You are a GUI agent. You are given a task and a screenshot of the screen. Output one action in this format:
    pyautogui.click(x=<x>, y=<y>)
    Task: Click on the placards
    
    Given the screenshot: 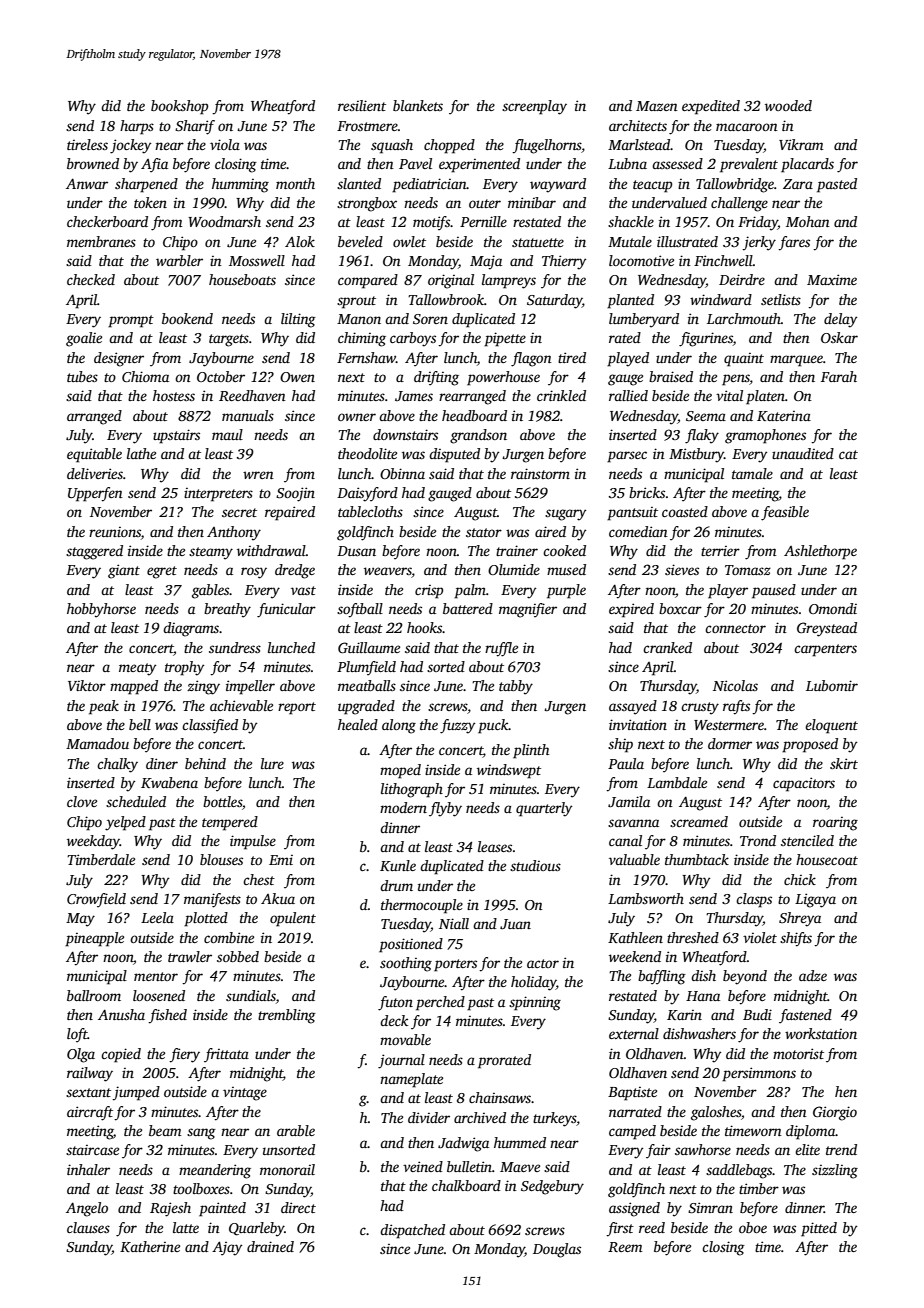 What is the action you would take?
    pyautogui.click(x=807, y=165)
